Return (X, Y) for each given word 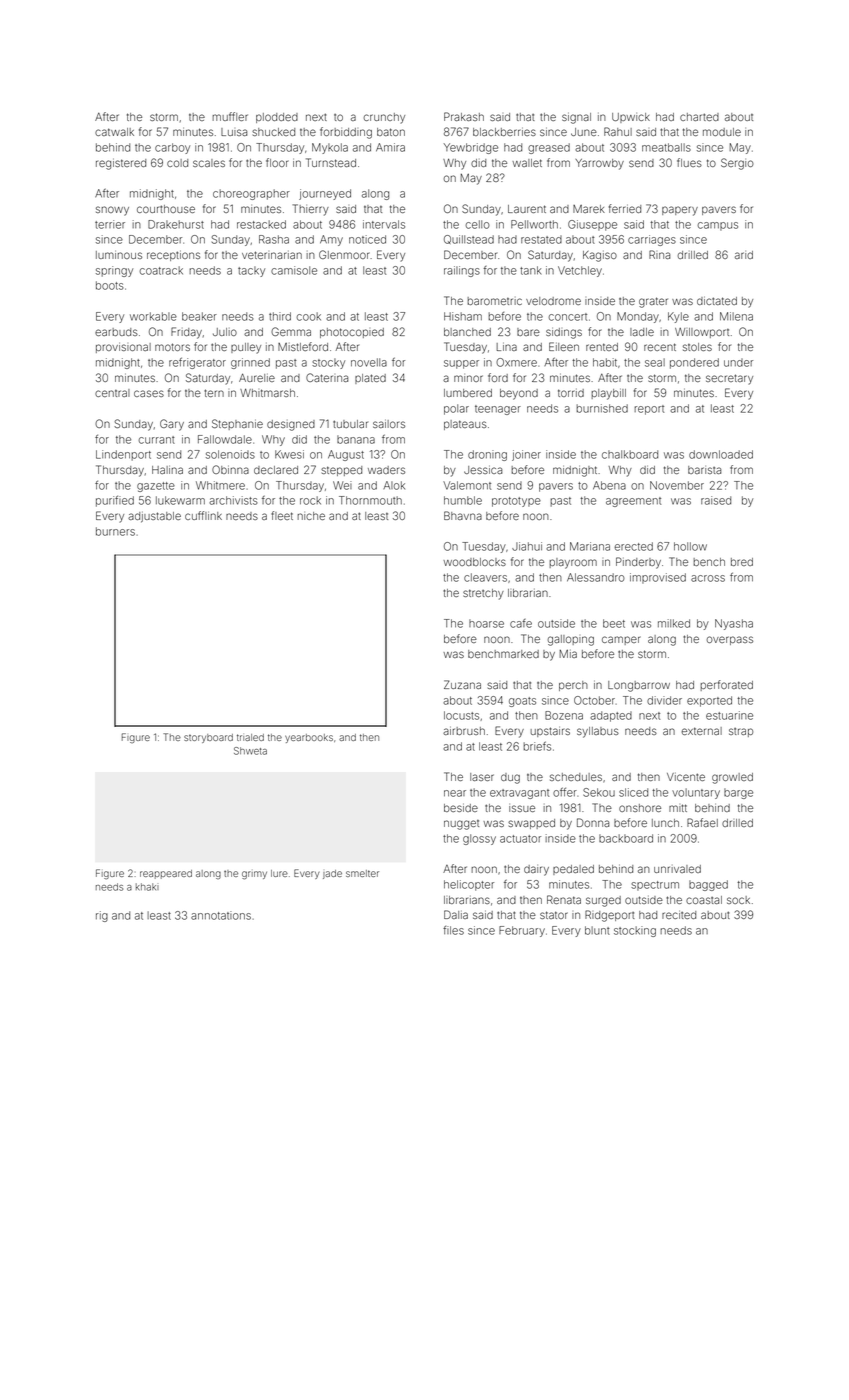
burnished (602, 408)
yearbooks (309, 738)
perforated (726, 685)
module (722, 132)
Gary (172, 425)
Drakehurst (176, 224)
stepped (341, 471)
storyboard (208, 738)
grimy (254, 875)
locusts (461, 715)
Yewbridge (471, 148)
